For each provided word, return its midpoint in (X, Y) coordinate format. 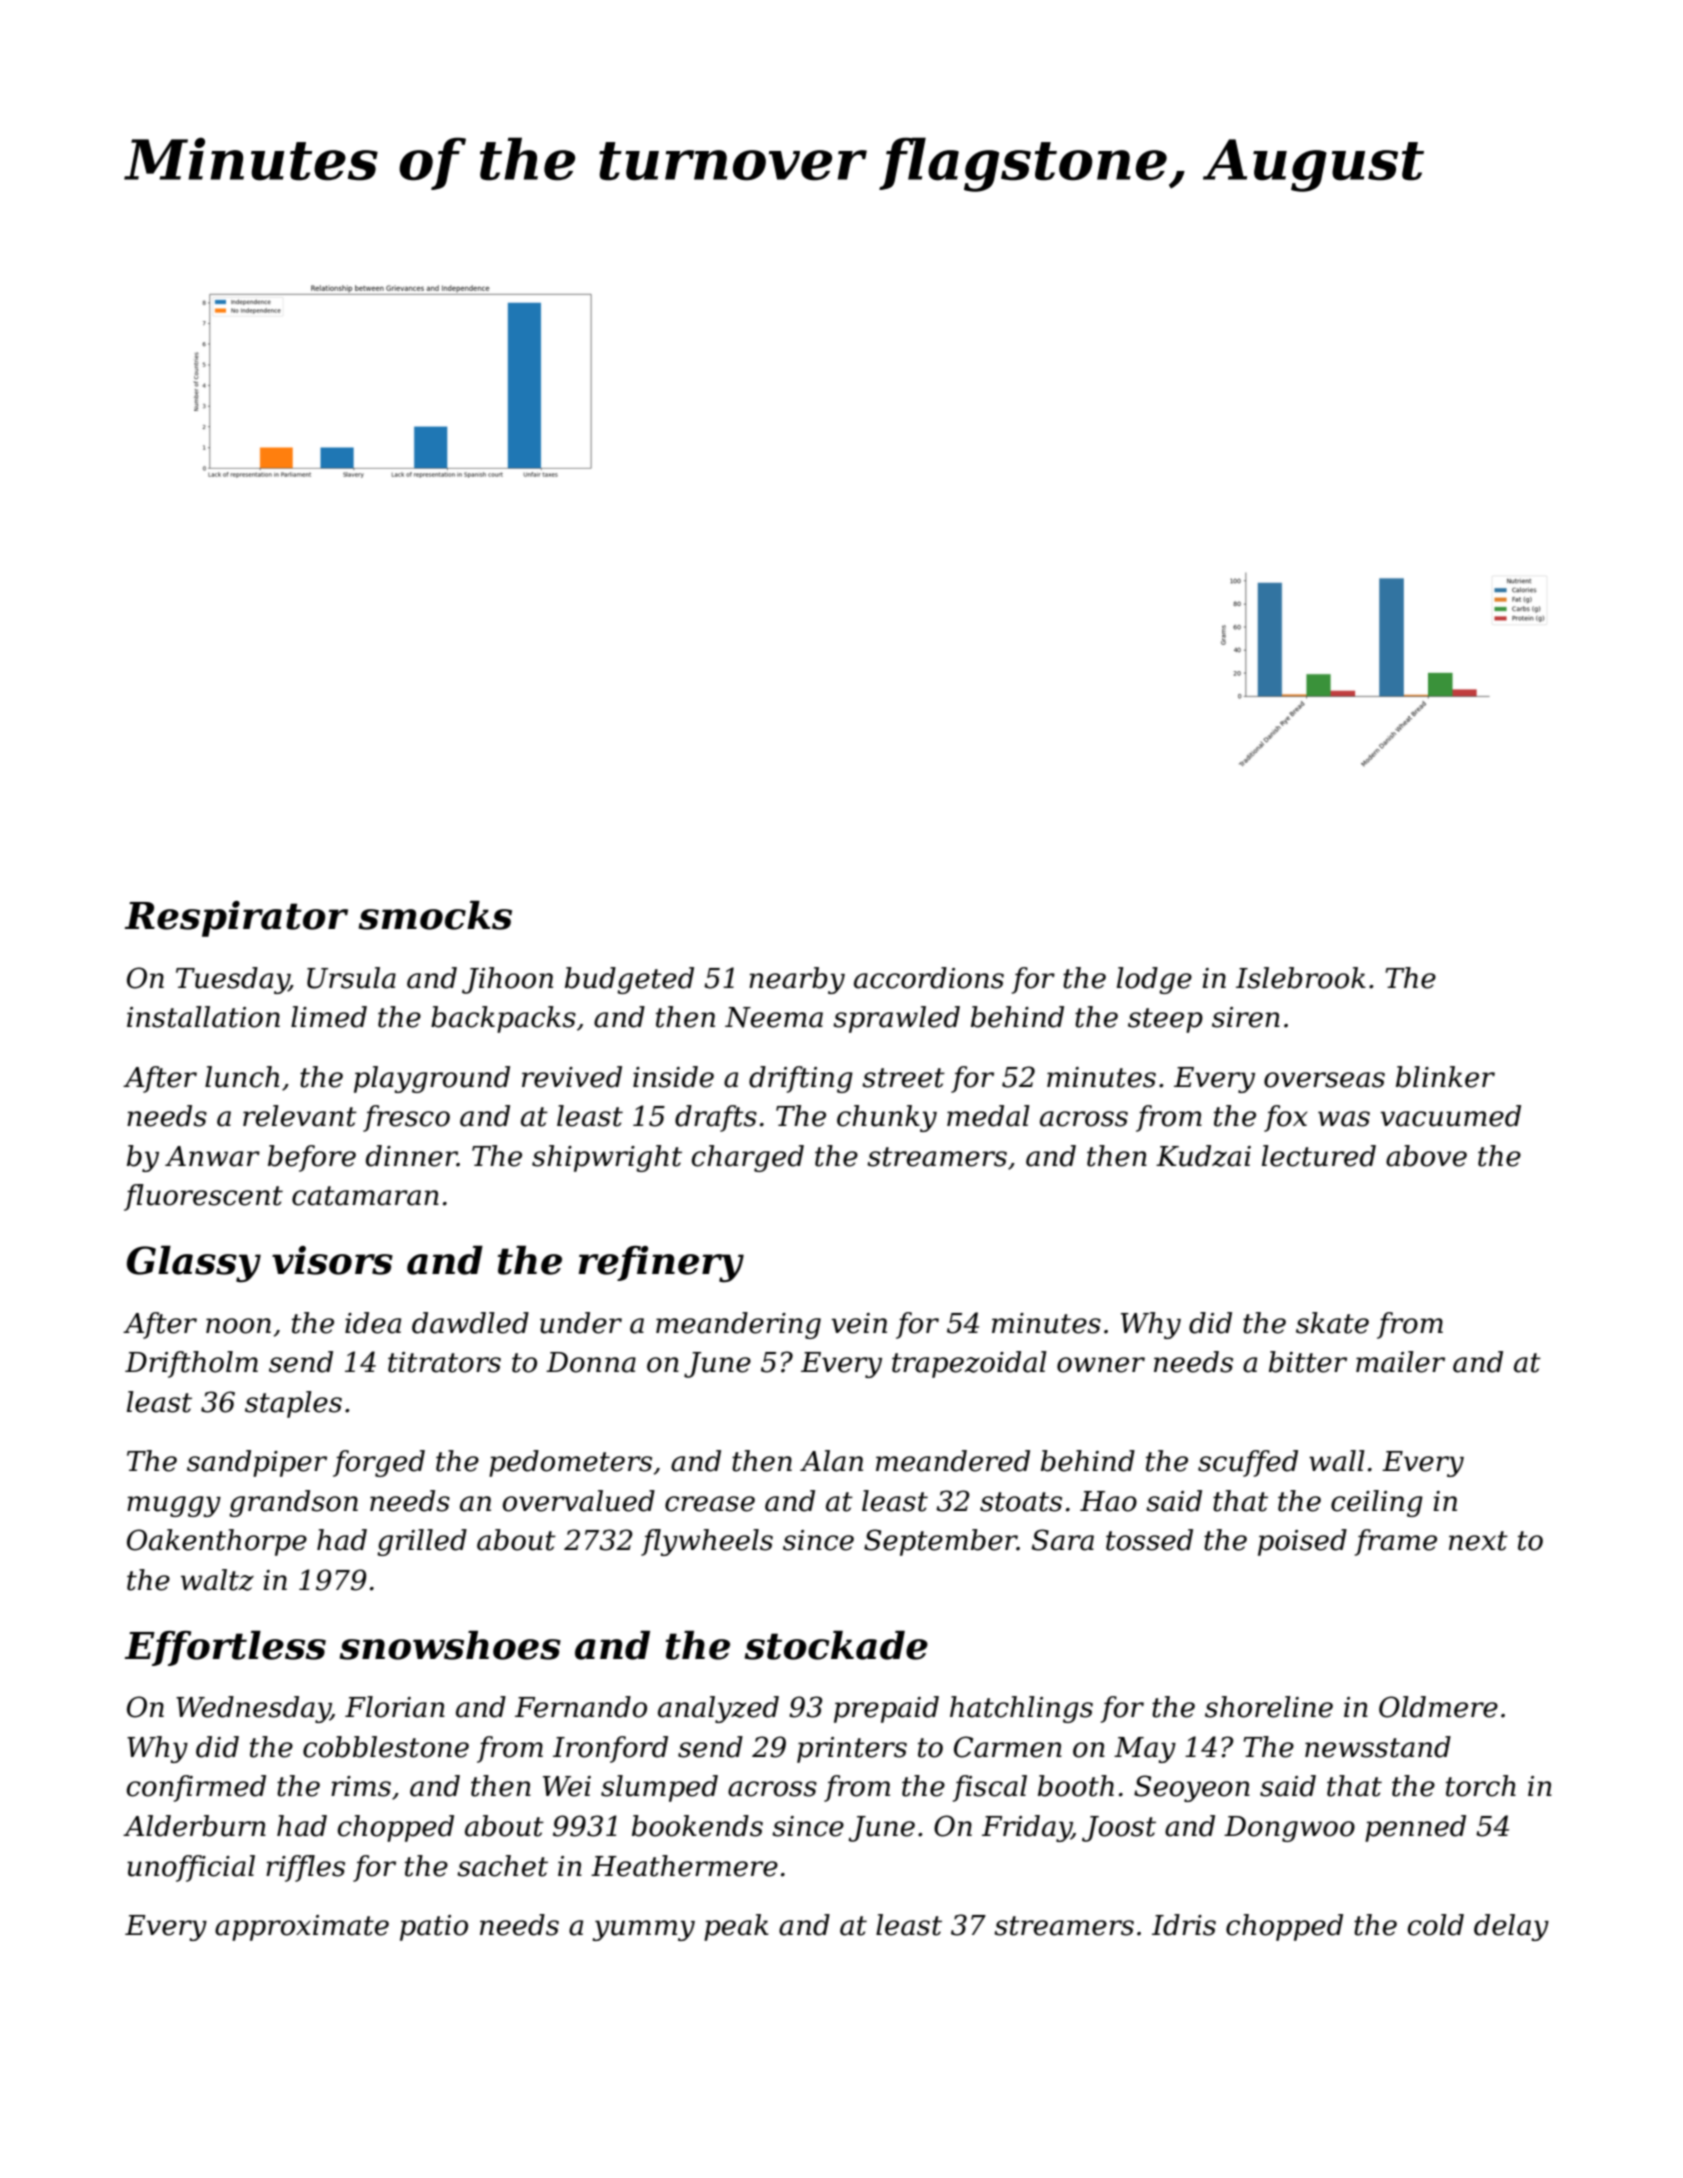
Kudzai (1203, 1156)
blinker (1445, 1077)
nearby (797, 980)
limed (329, 1017)
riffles (305, 1868)
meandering (738, 1325)
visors (332, 1260)
